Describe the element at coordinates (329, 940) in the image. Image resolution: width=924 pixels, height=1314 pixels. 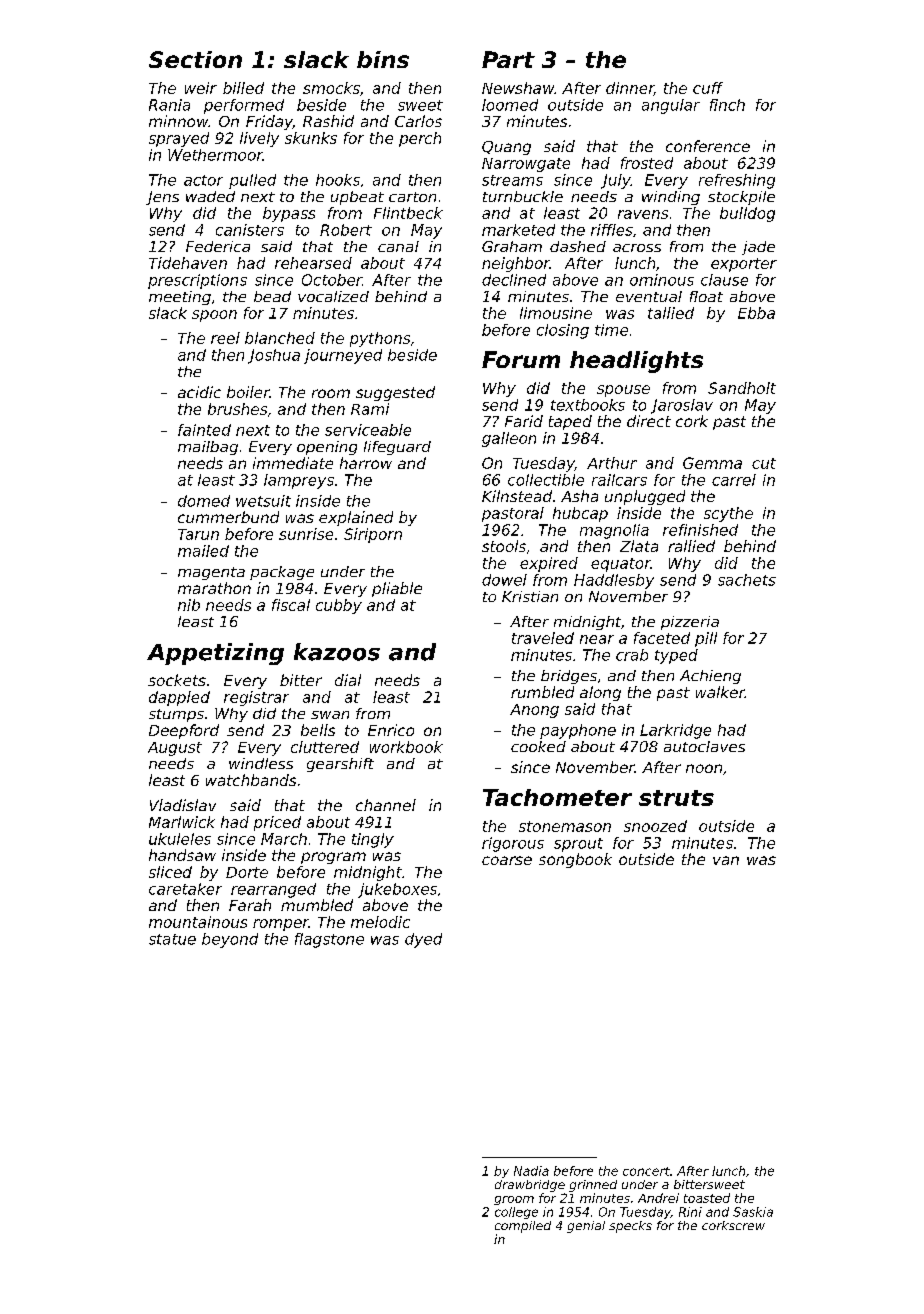
I see `flagstone` at that location.
